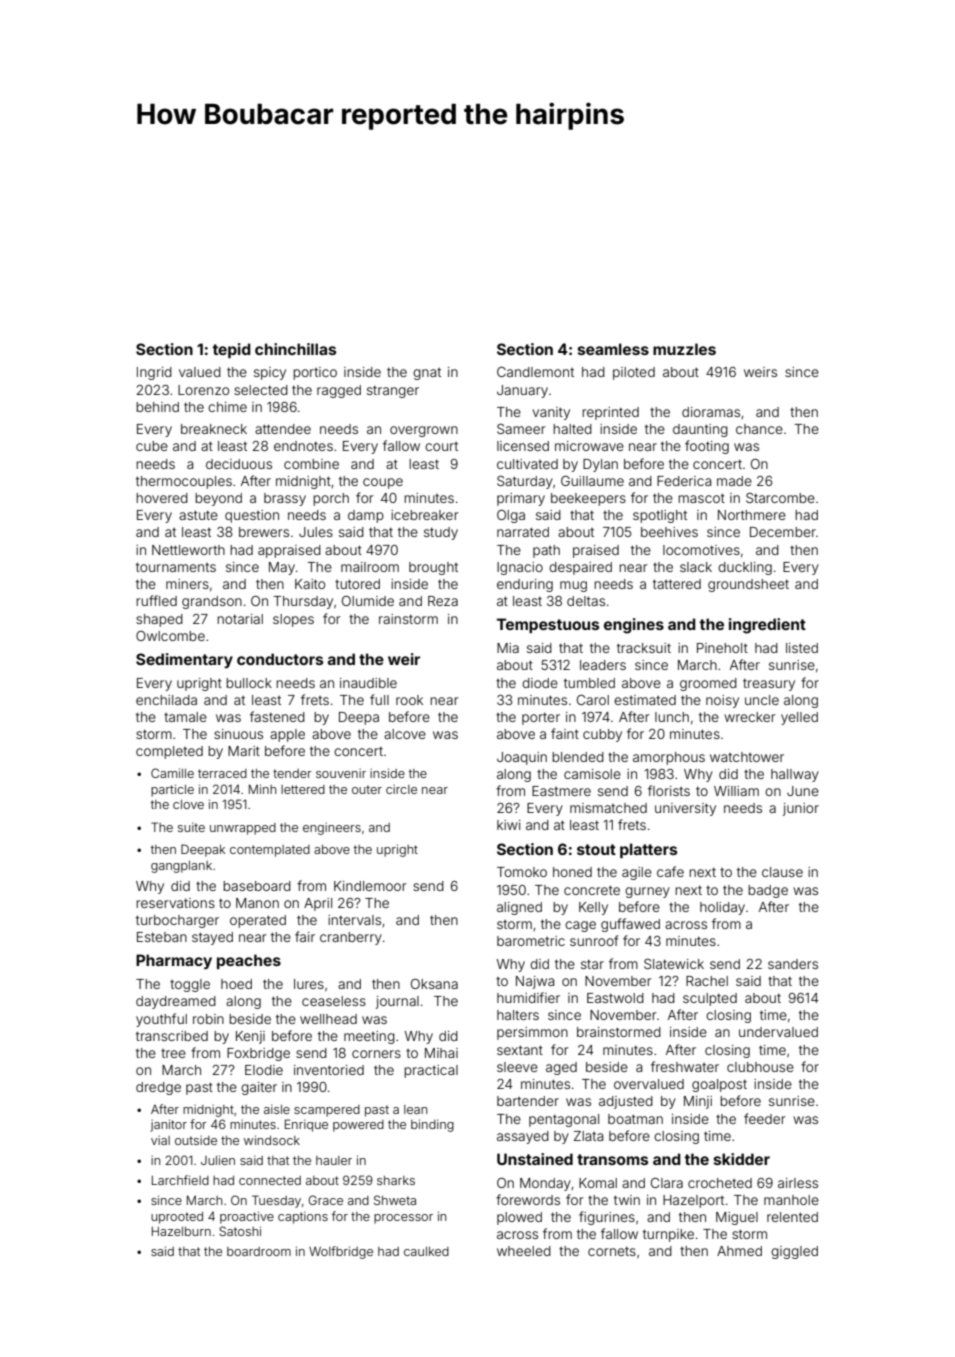  I want to click on suite, so click(191, 827).
